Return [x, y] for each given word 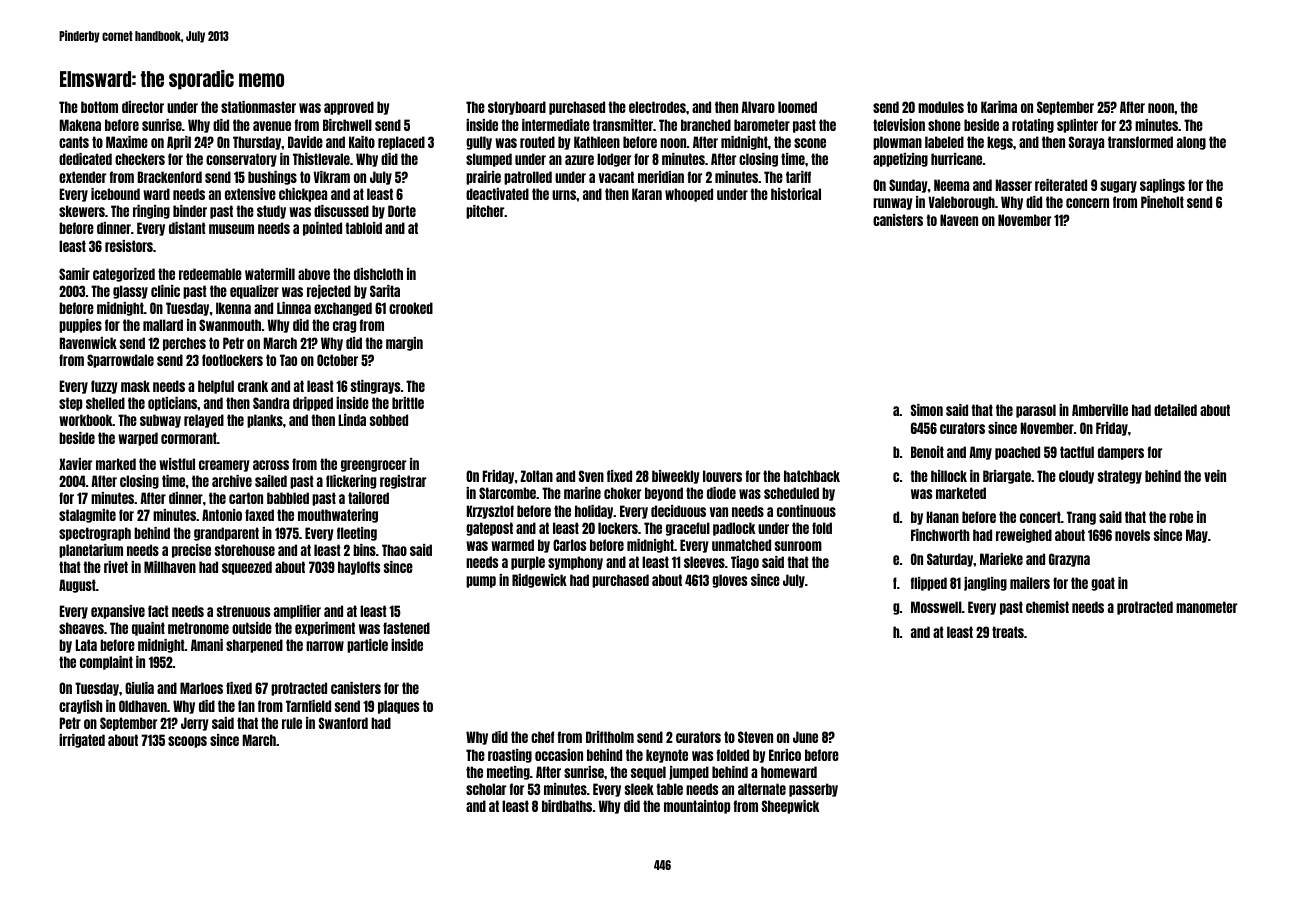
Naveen [959, 220]
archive [232, 481]
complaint [106, 663]
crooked [411, 308]
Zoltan [536, 476]
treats [1008, 632]
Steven [755, 737]
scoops [187, 742]
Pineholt [1162, 202]
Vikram [331, 177]
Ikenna [233, 308]
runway [893, 204]
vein [1215, 476]
